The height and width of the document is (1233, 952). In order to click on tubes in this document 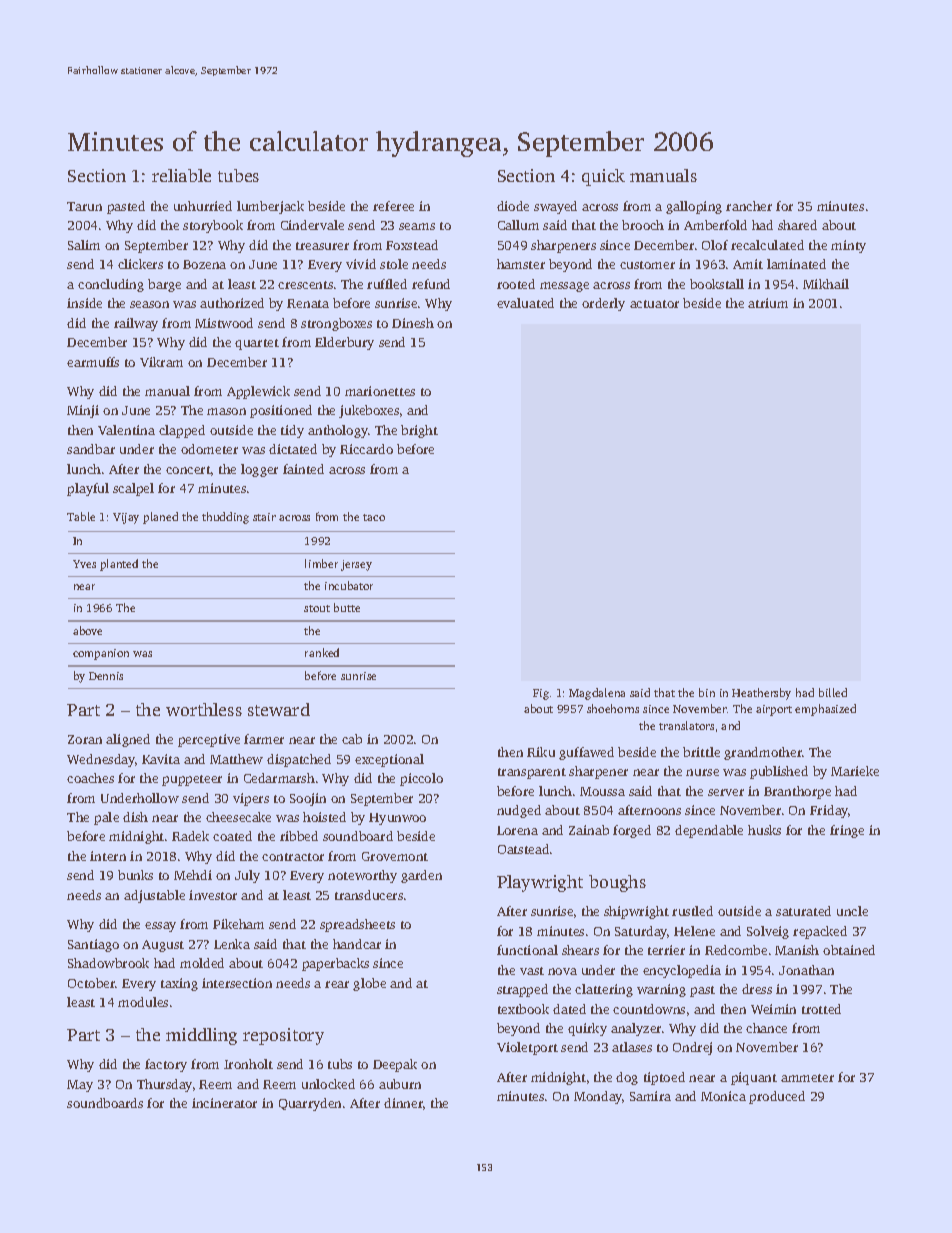, I will do `click(238, 175)`.
